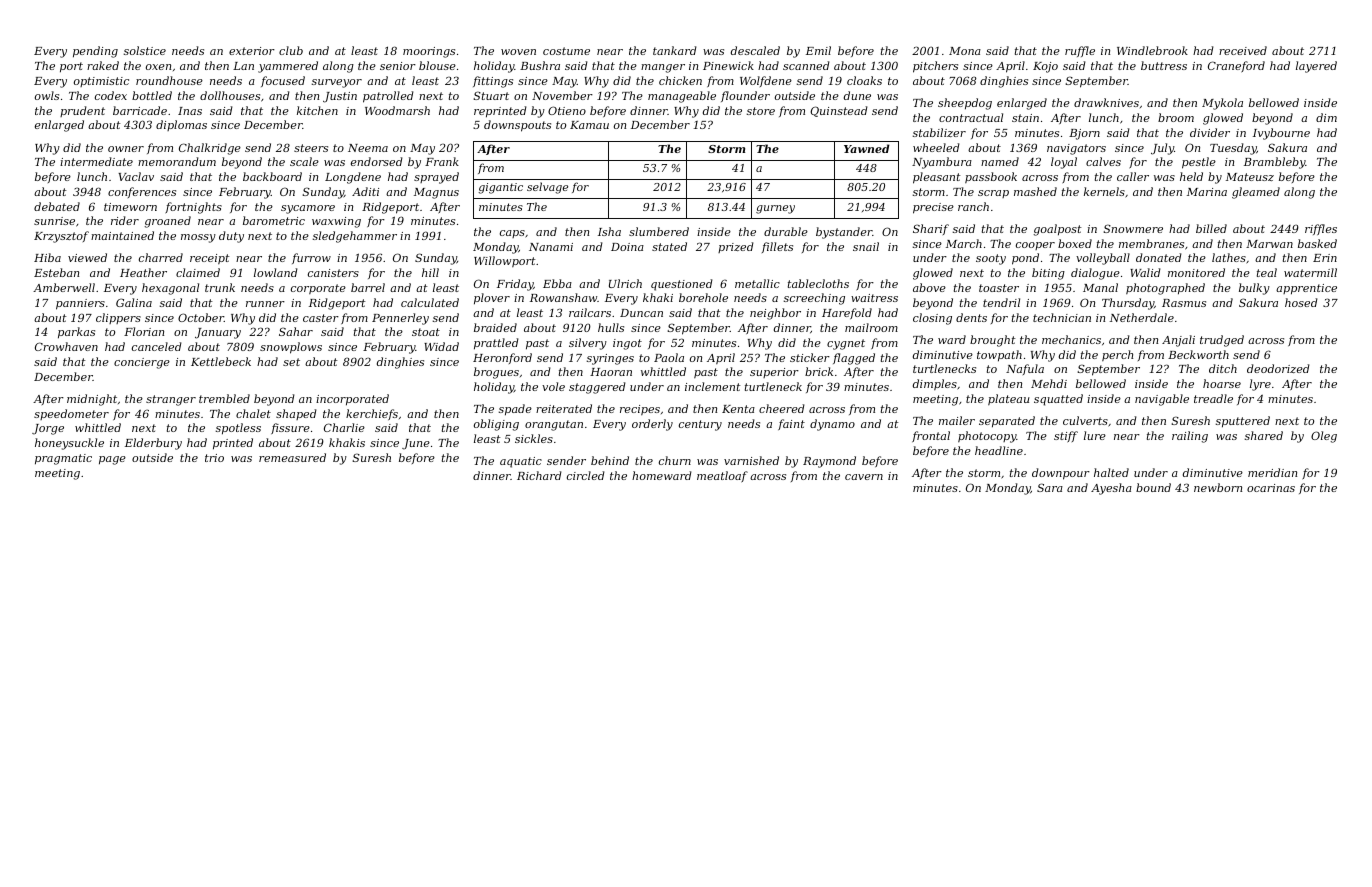 This document has width=1372, height=887. Describe the element at coordinates (539, 475) in the document. I see `Richard` at that location.
